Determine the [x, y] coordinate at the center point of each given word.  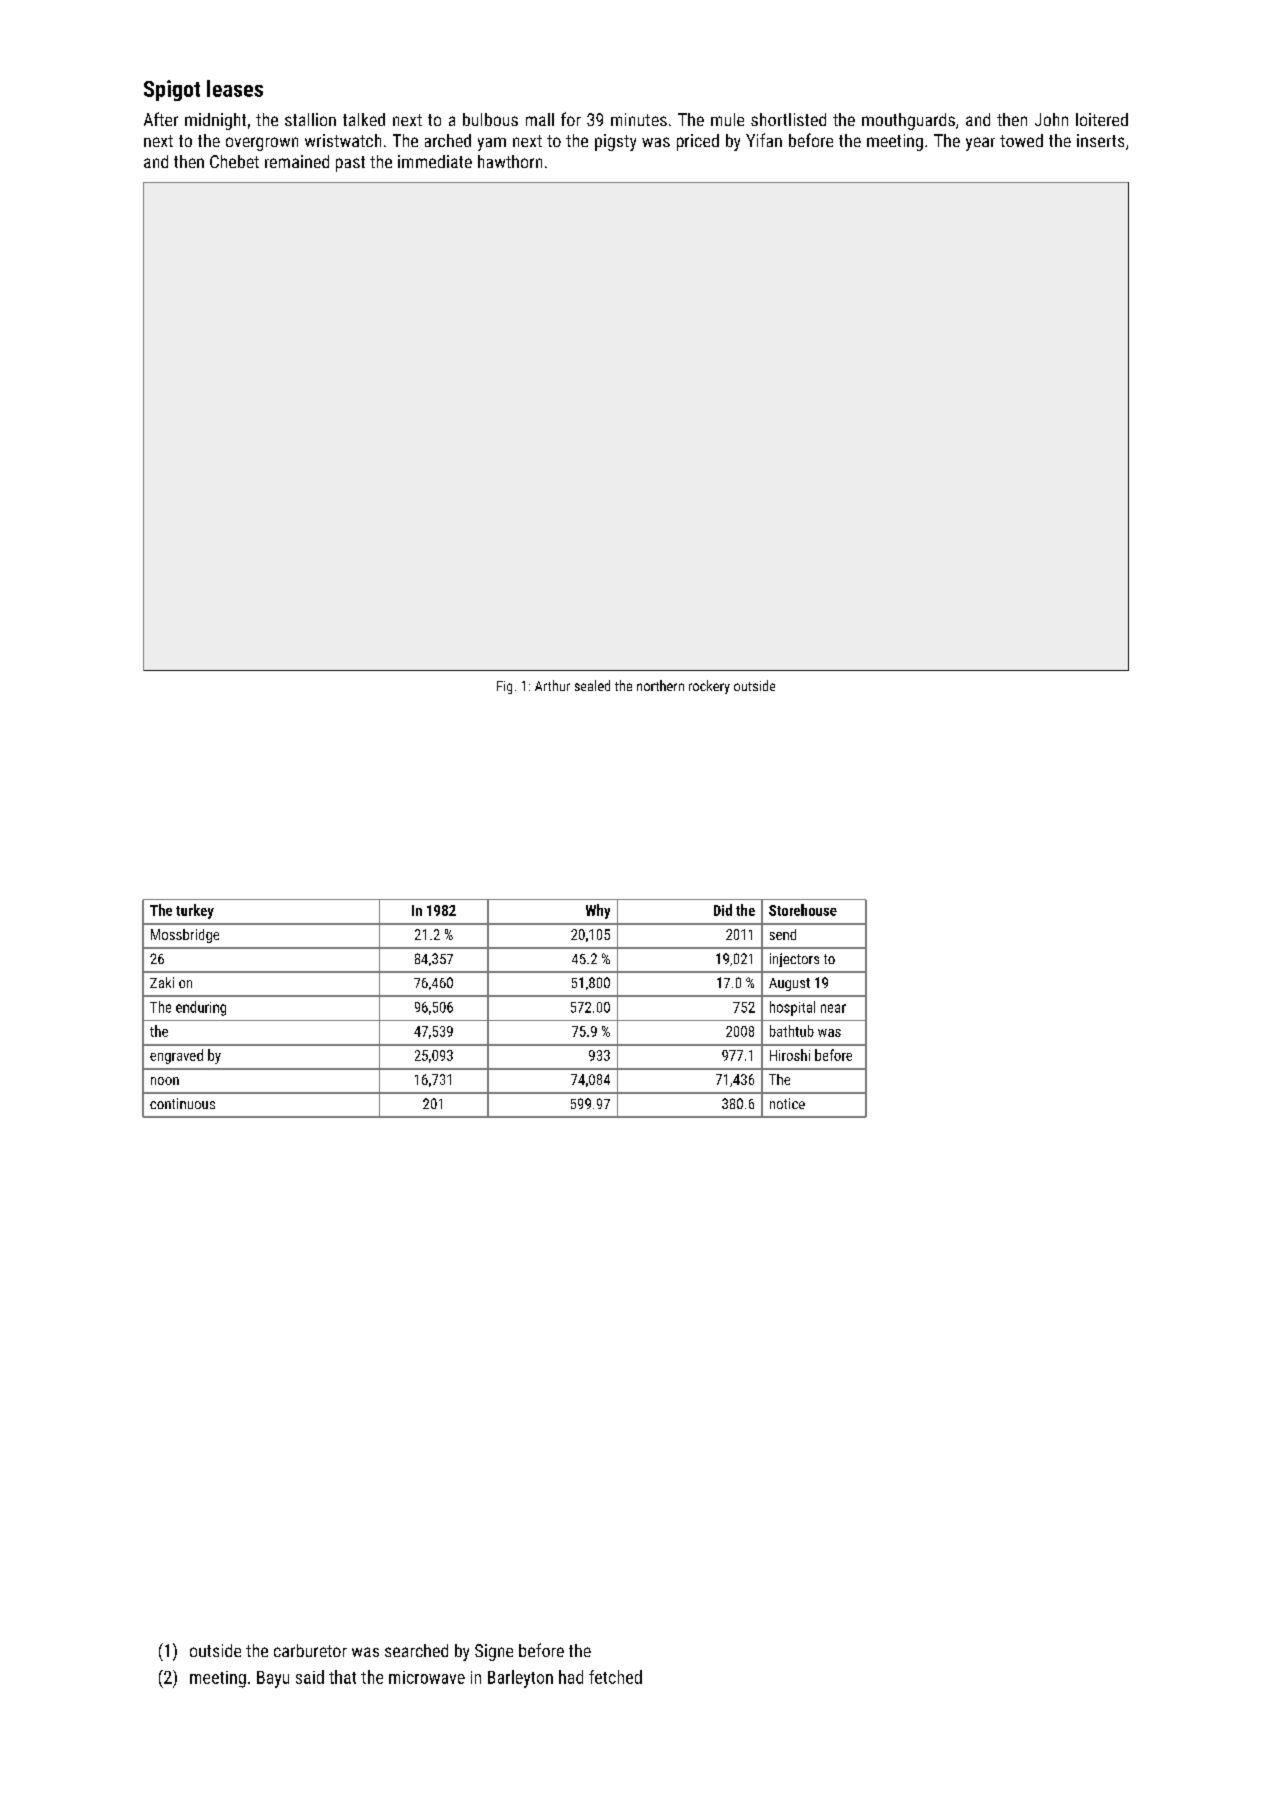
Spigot [172, 90]
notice [787, 1103]
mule [727, 119]
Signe [494, 1652]
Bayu [273, 1679]
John [1051, 119]
